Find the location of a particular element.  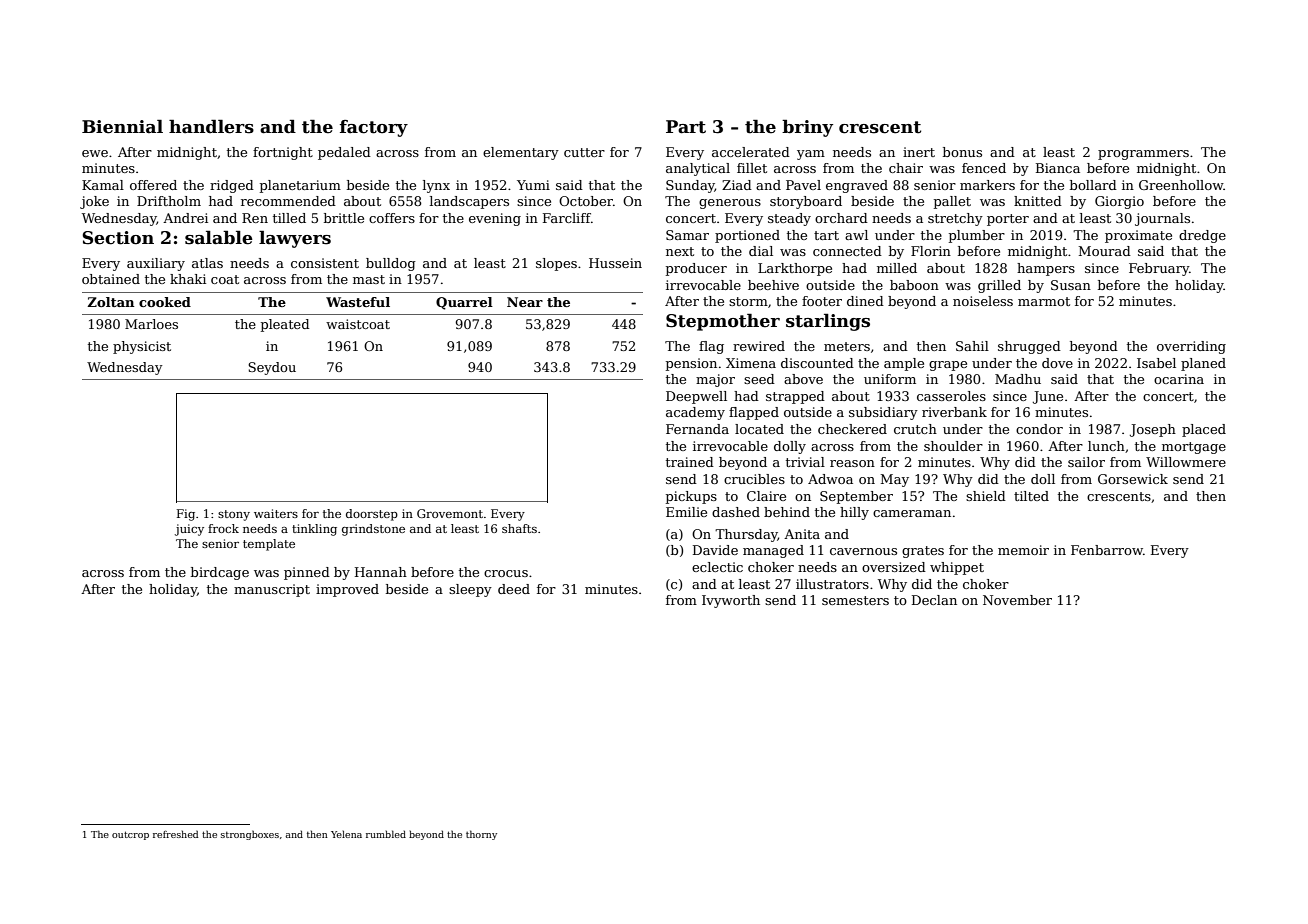

pallet is located at coordinates (952, 202).
